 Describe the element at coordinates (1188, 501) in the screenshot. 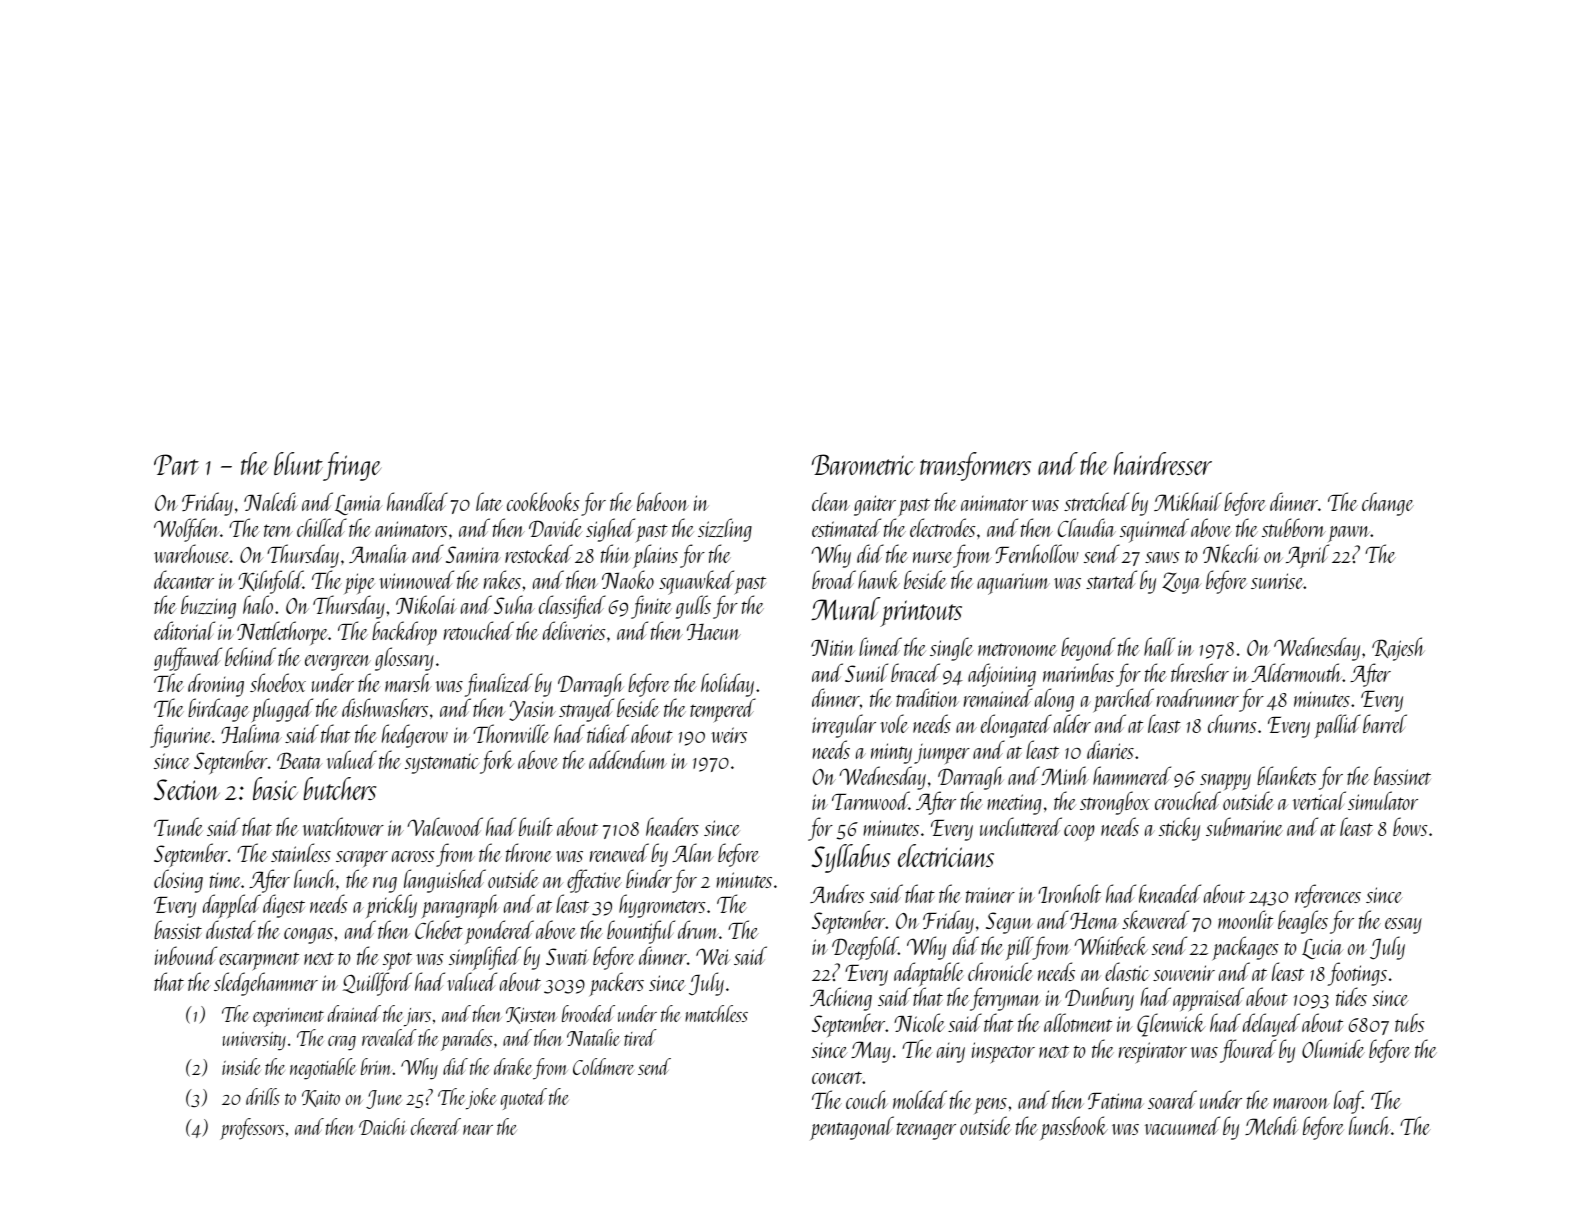

I see `Mikhail` at that location.
